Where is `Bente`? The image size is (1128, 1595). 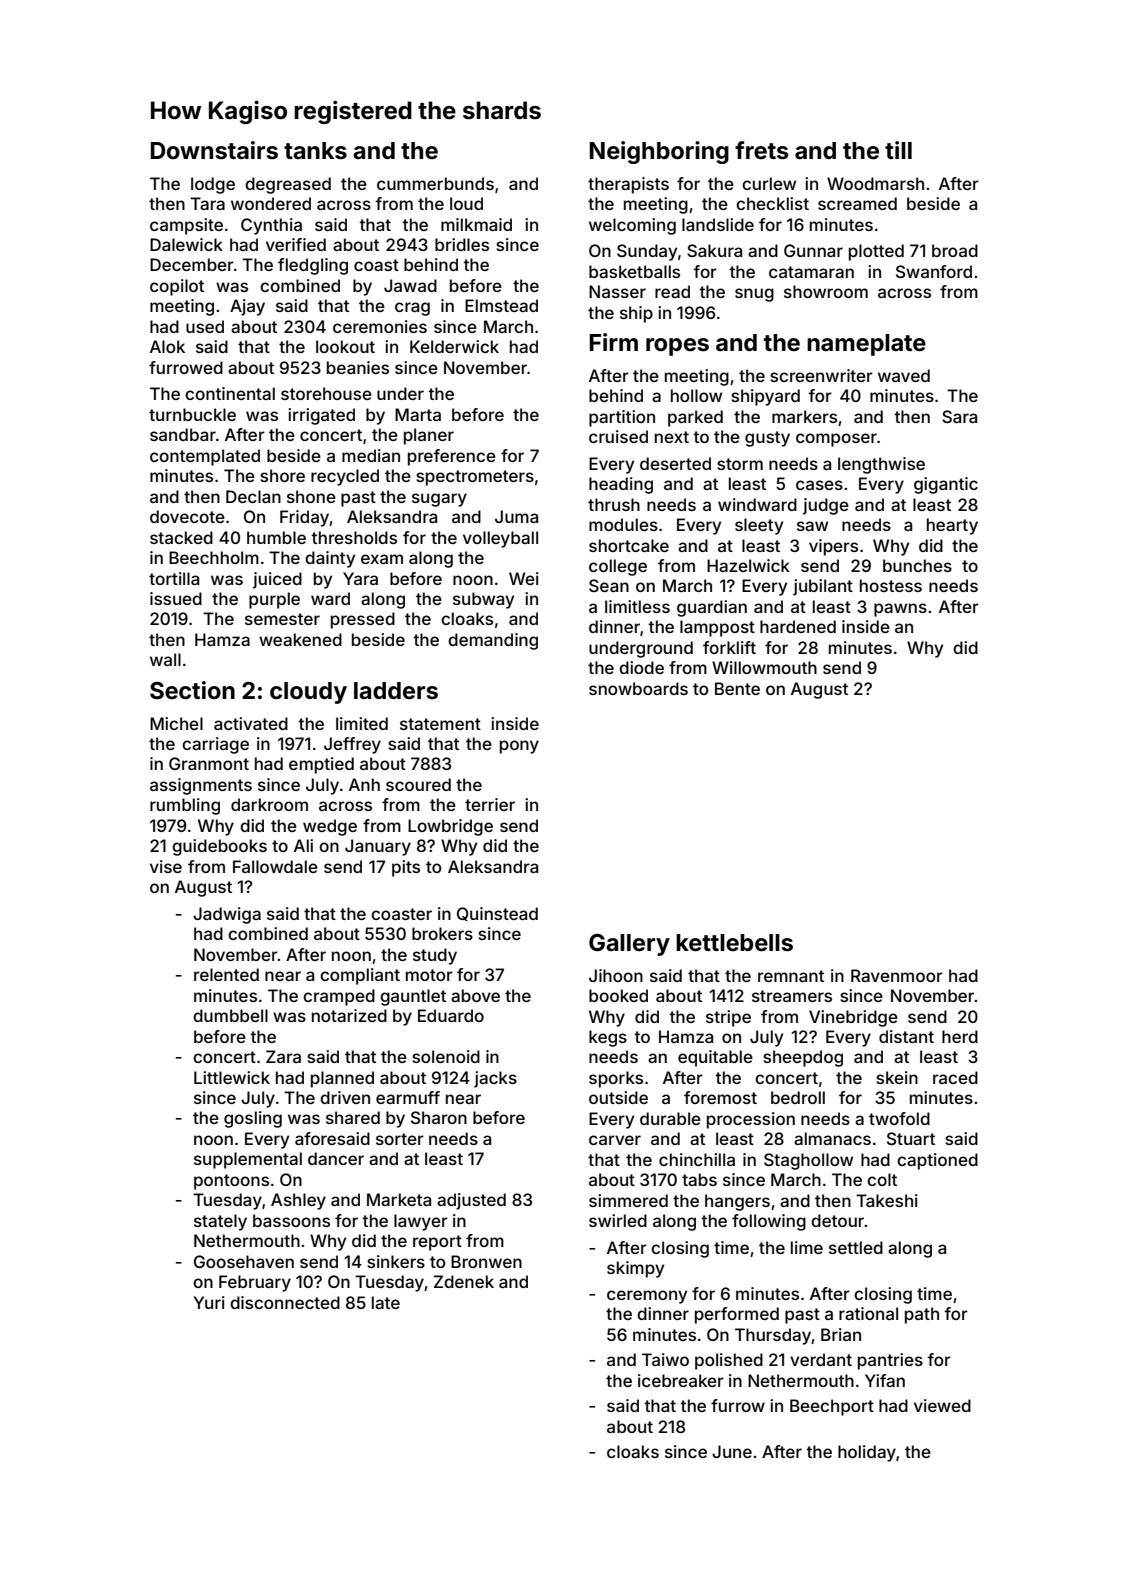
Bente is located at coordinates (737, 688).
